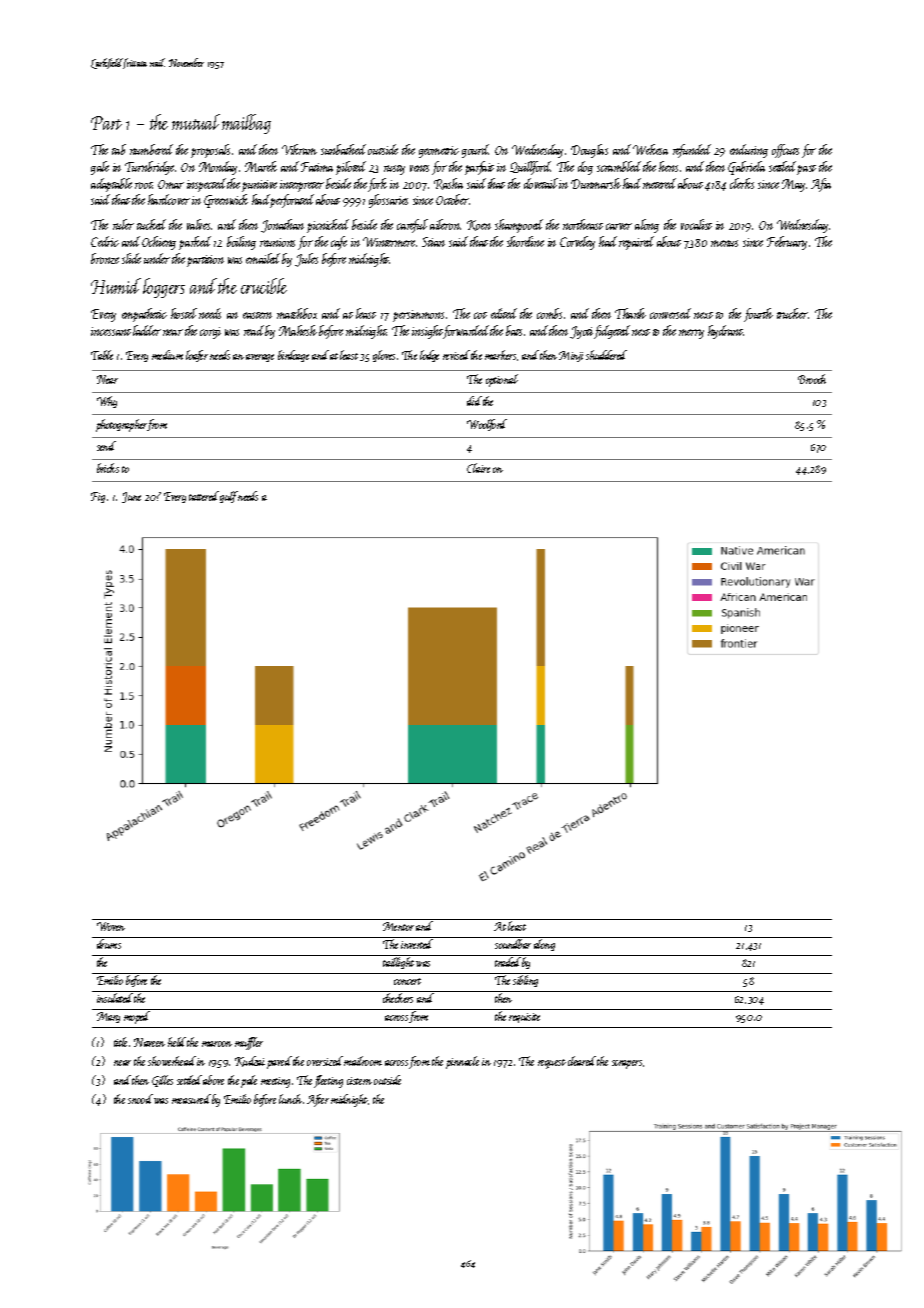  I want to click on mutual, so click(196, 122).
